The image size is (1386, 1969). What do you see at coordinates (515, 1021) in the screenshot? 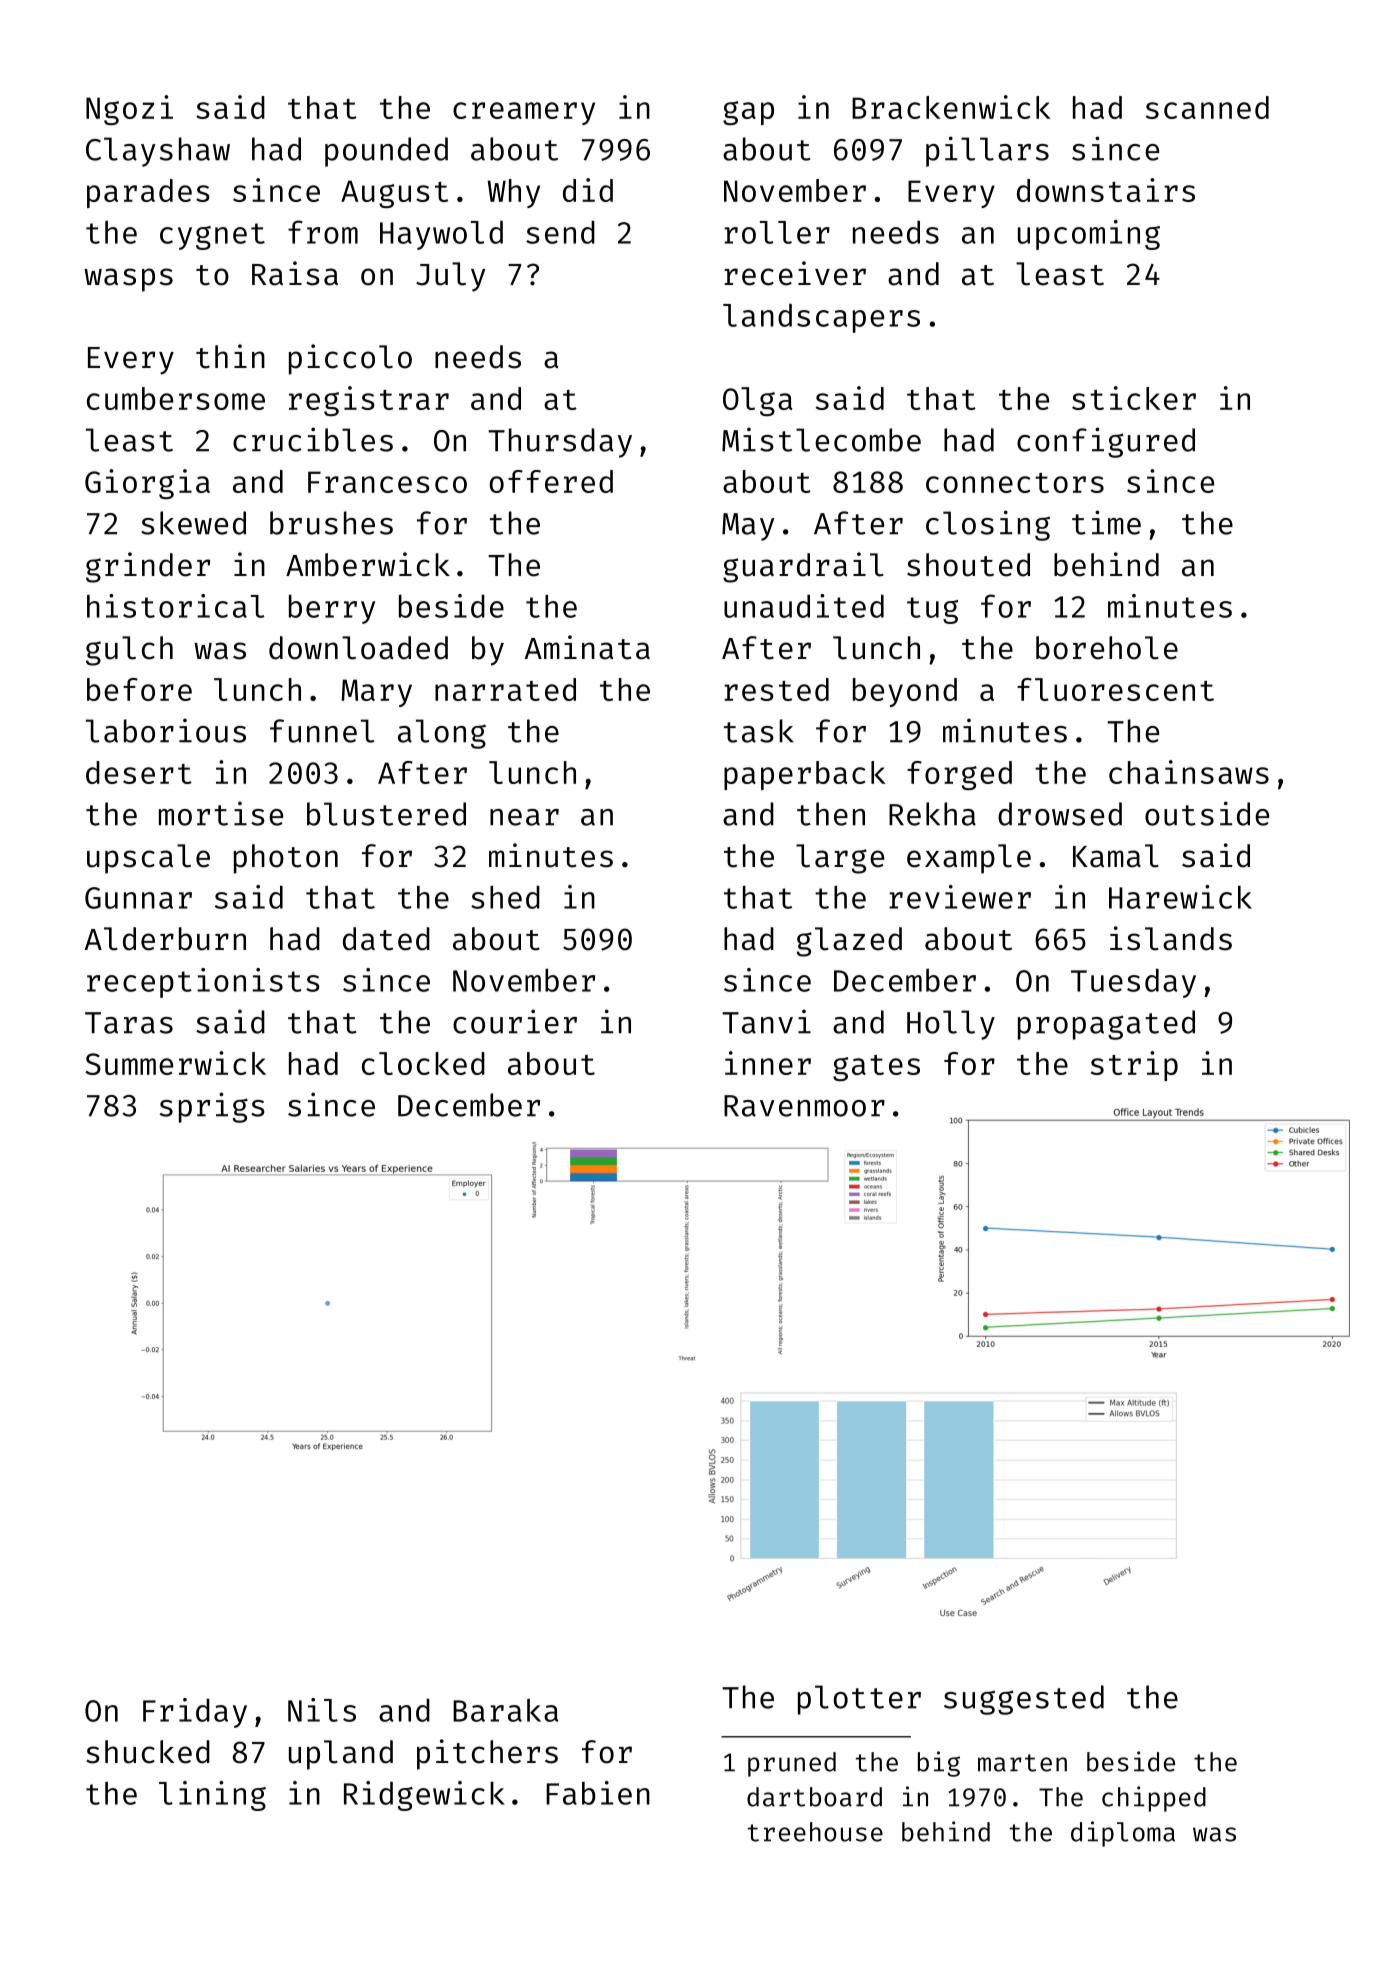
I see `courier` at bounding box center [515, 1021].
